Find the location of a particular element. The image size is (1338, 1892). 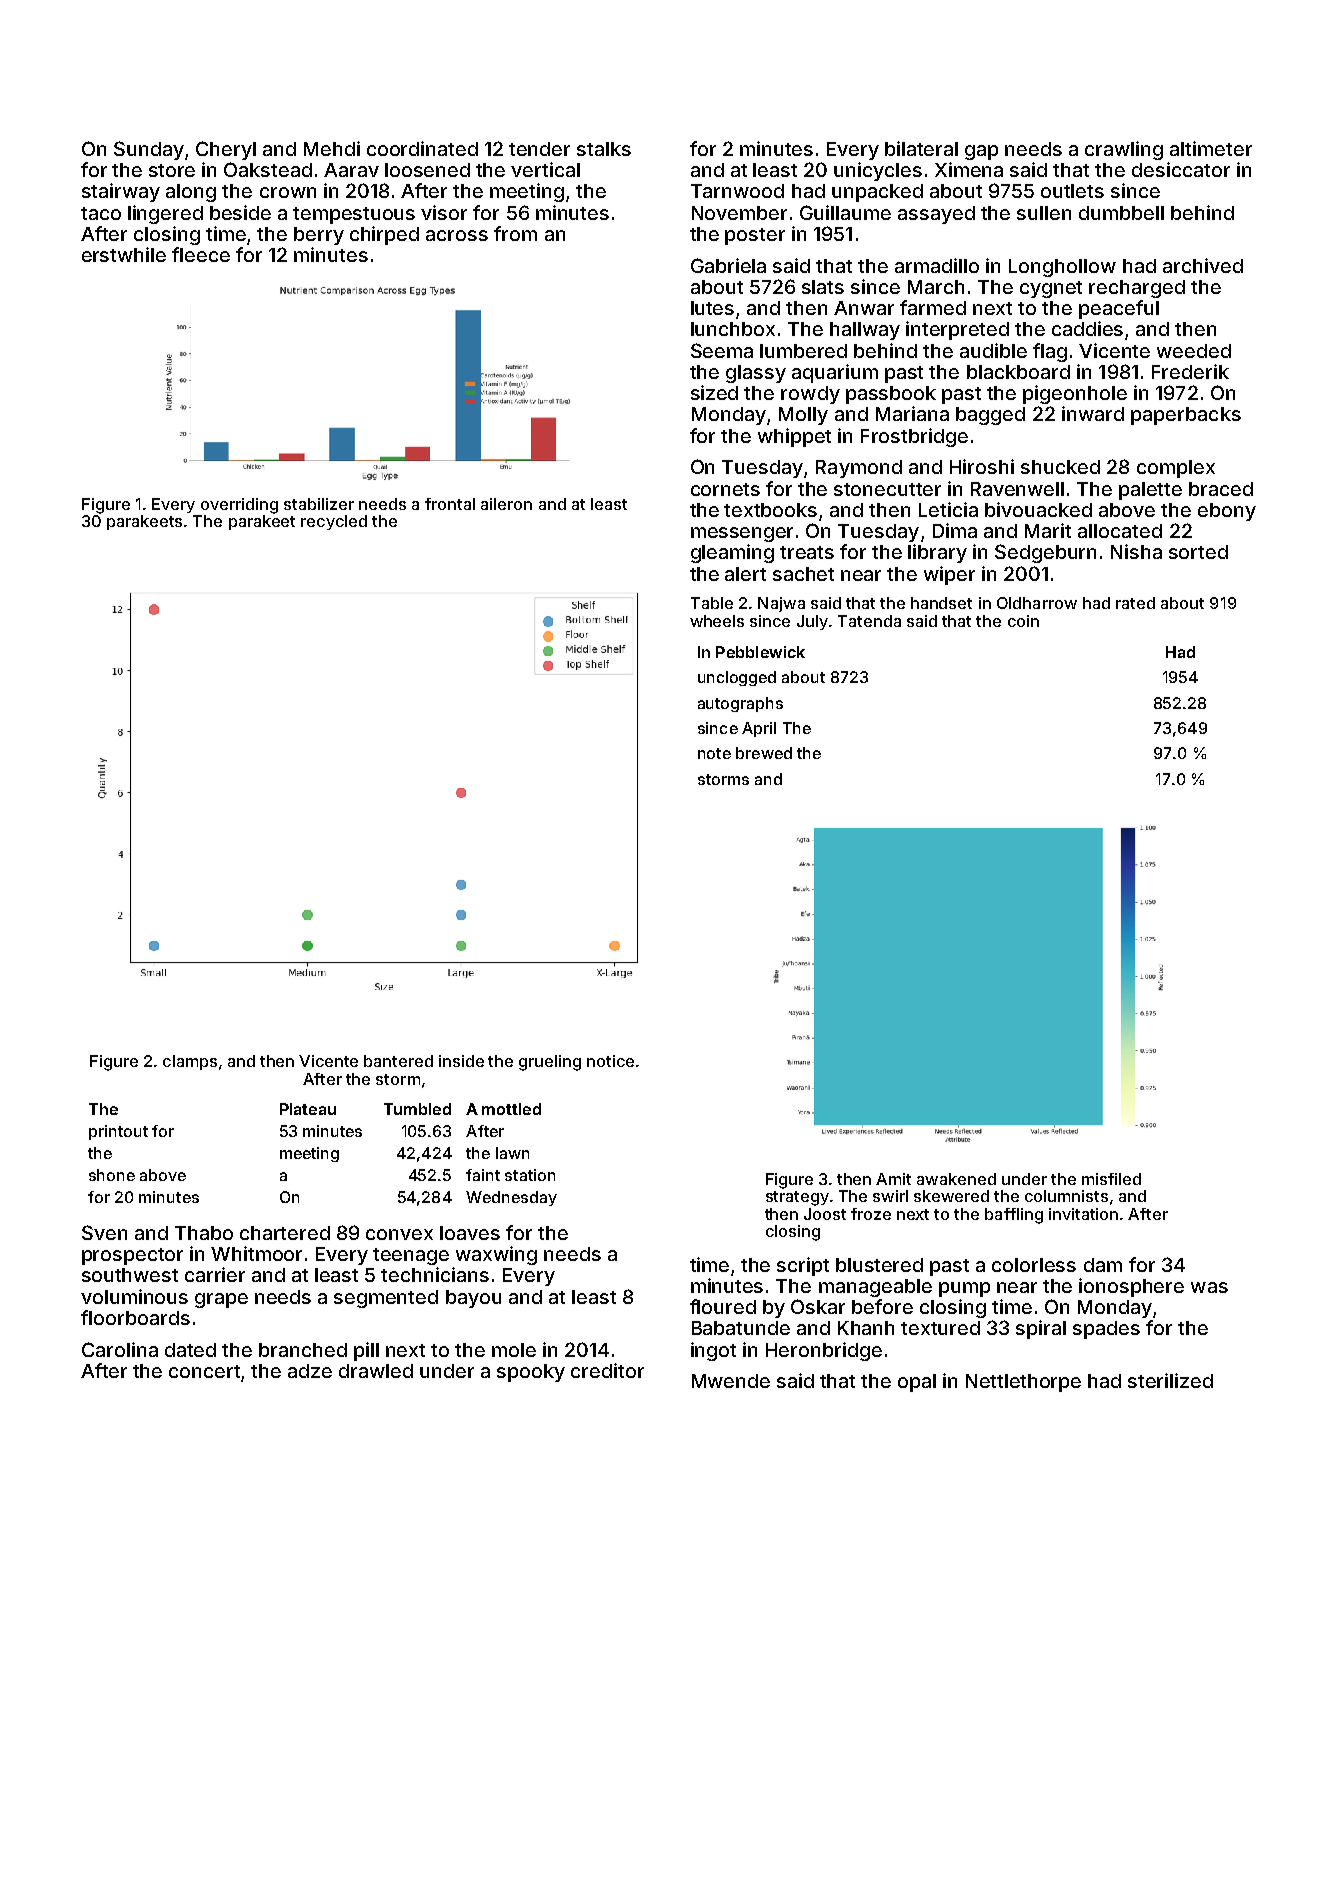

brewed is located at coordinates (764, 753).
